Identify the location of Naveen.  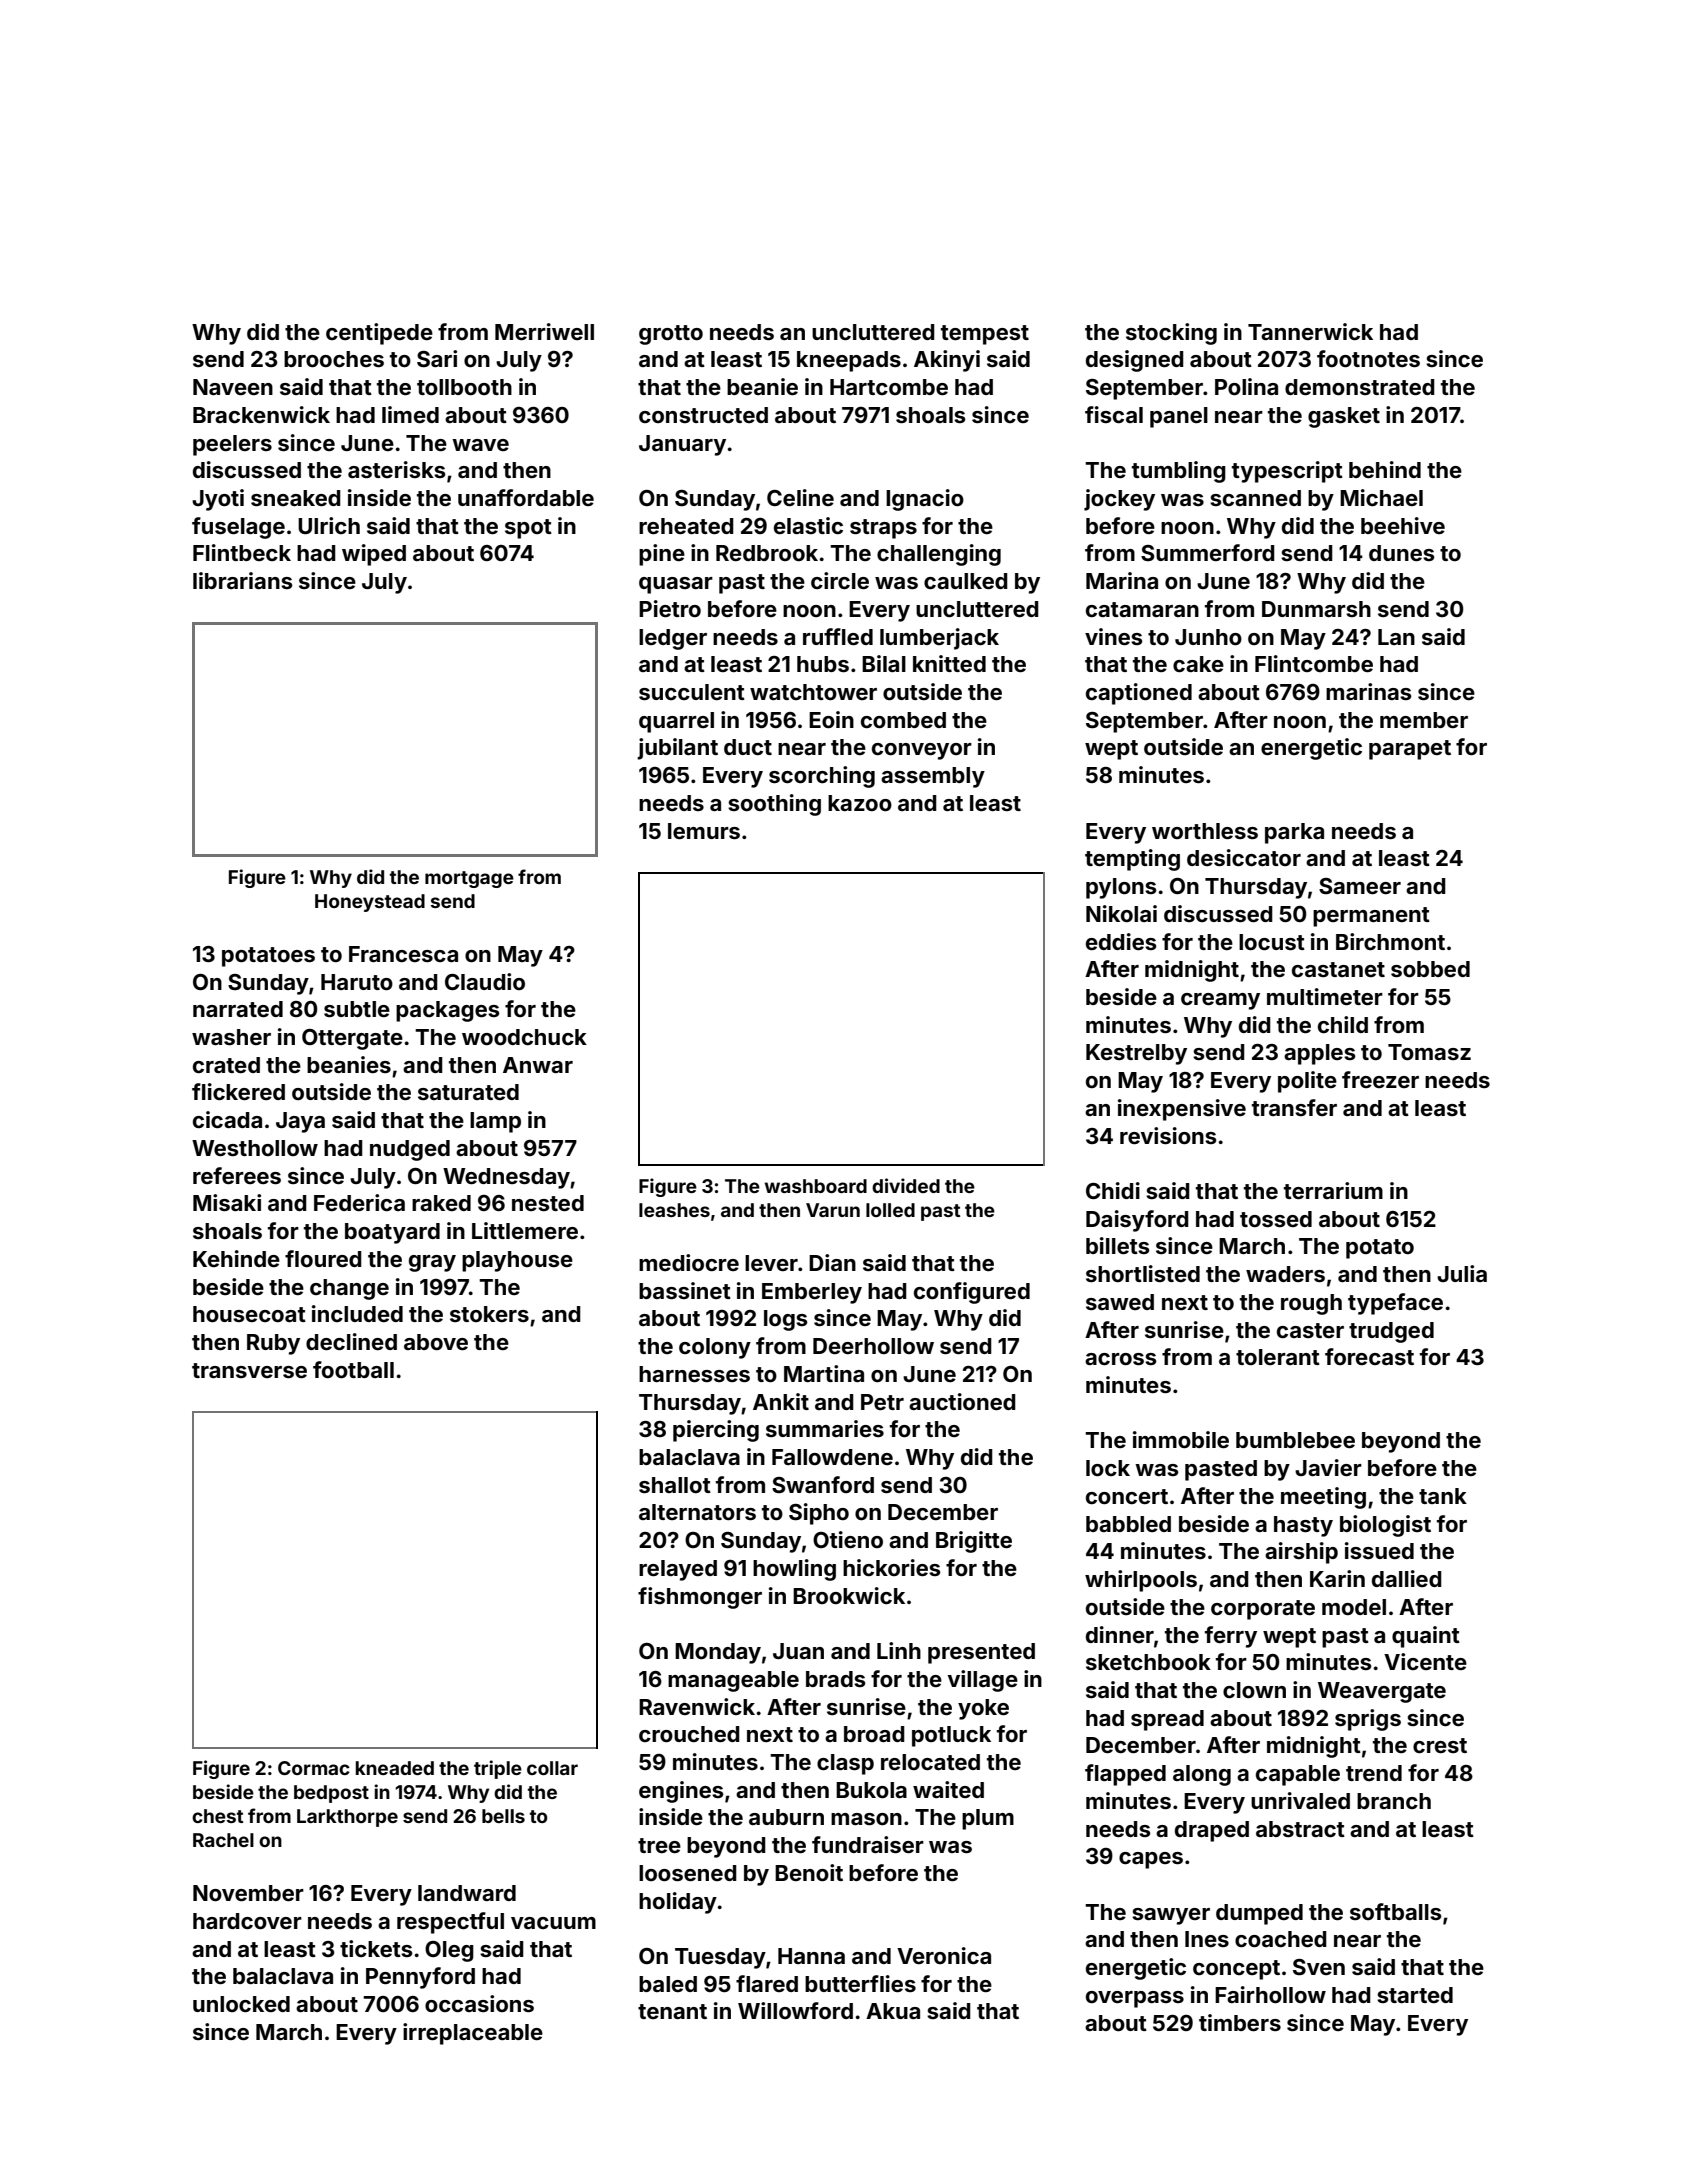
(233, 387).
